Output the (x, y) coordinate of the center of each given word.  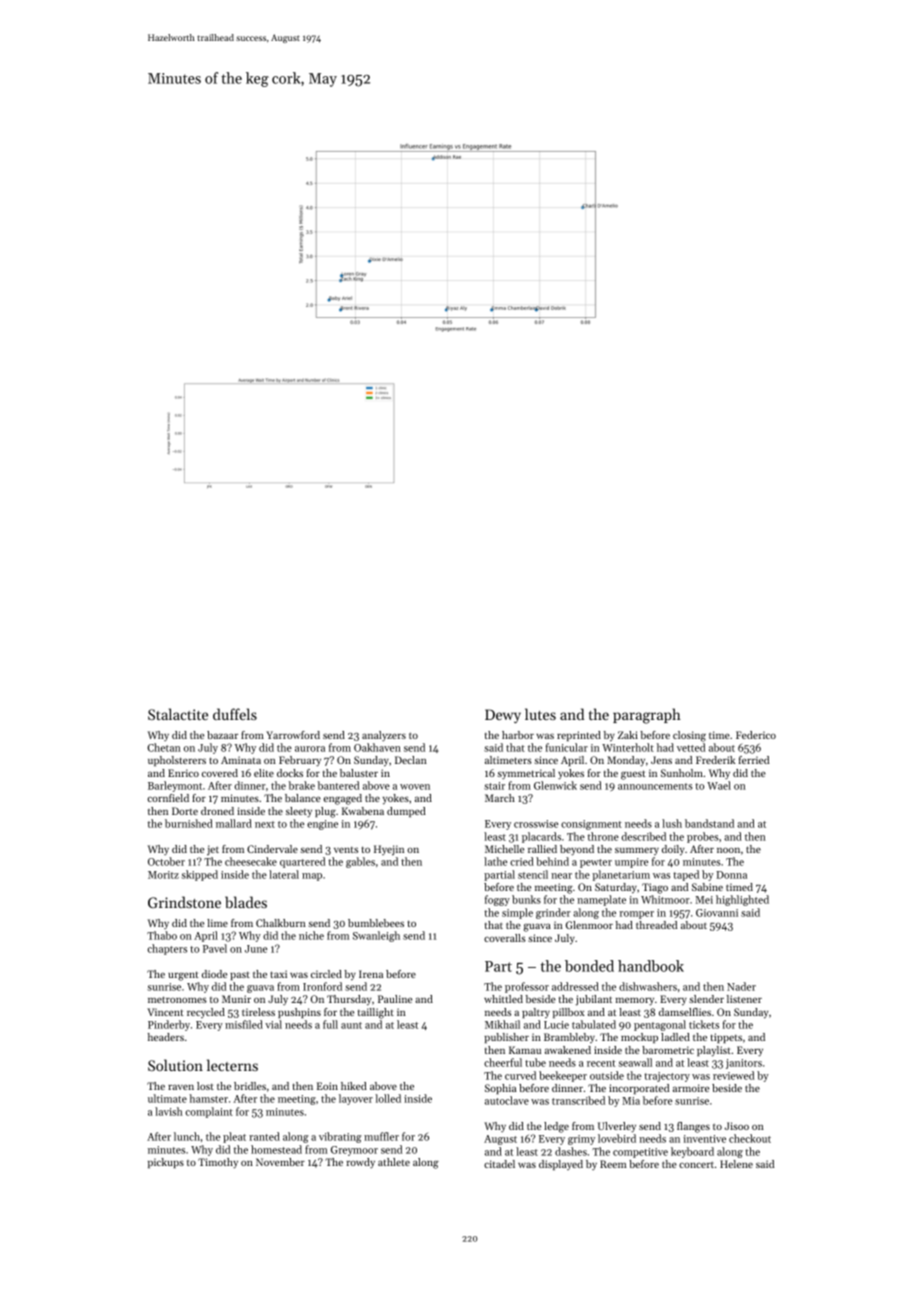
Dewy (503, 716)
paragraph (647, 716)
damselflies (685, 1012)
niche (311, 935)
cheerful (503, 1062)
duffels (235, 714)
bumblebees (376, 923)
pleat (234, 1137)
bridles (250, 1086)
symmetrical (526, 774)
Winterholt (628, 747)
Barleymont (175, 786)
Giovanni (717, 913)
